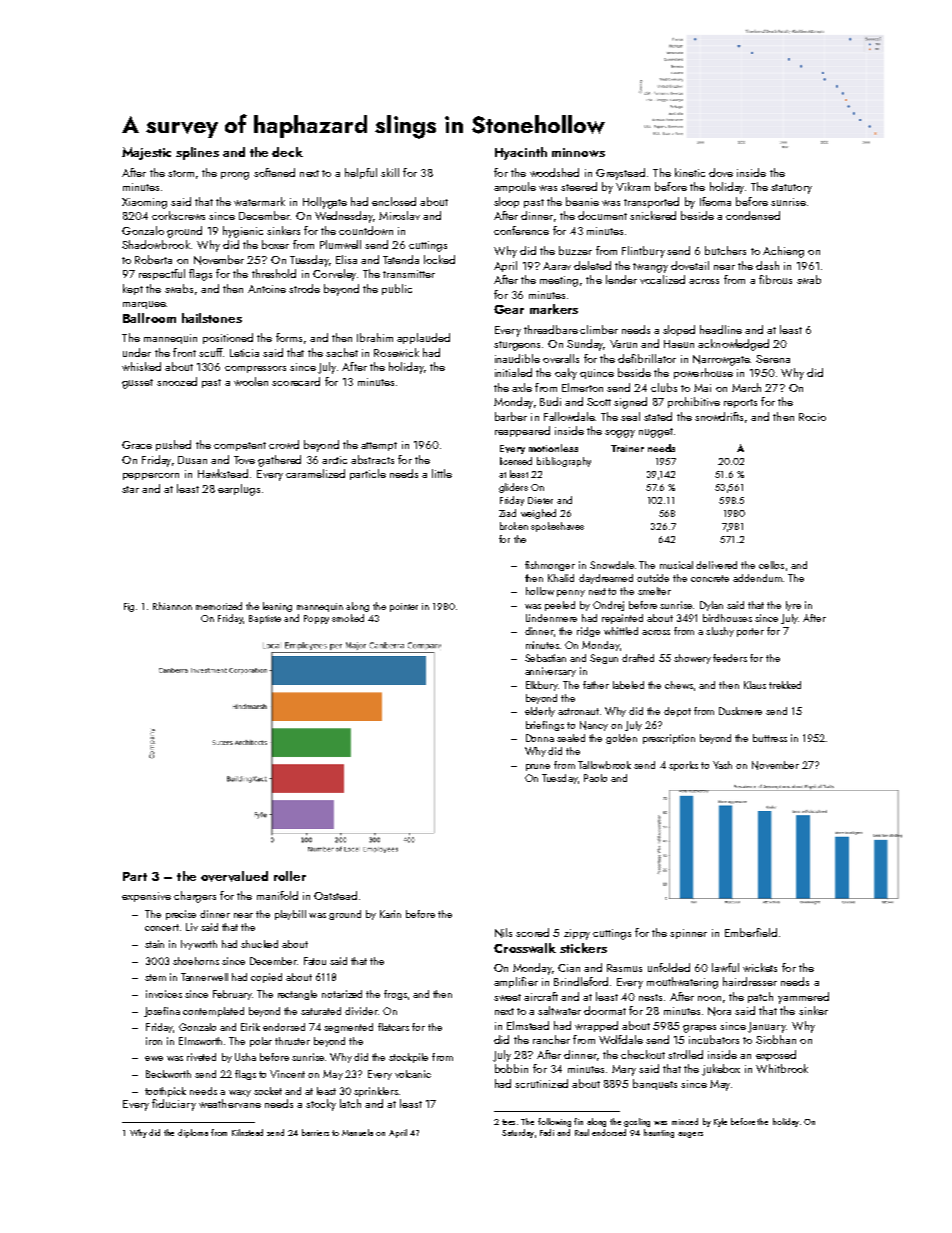 This document has height=1233, width=952. Describe the element at coordinates (154, 1058) in the document. I see `ewe` at that location.
